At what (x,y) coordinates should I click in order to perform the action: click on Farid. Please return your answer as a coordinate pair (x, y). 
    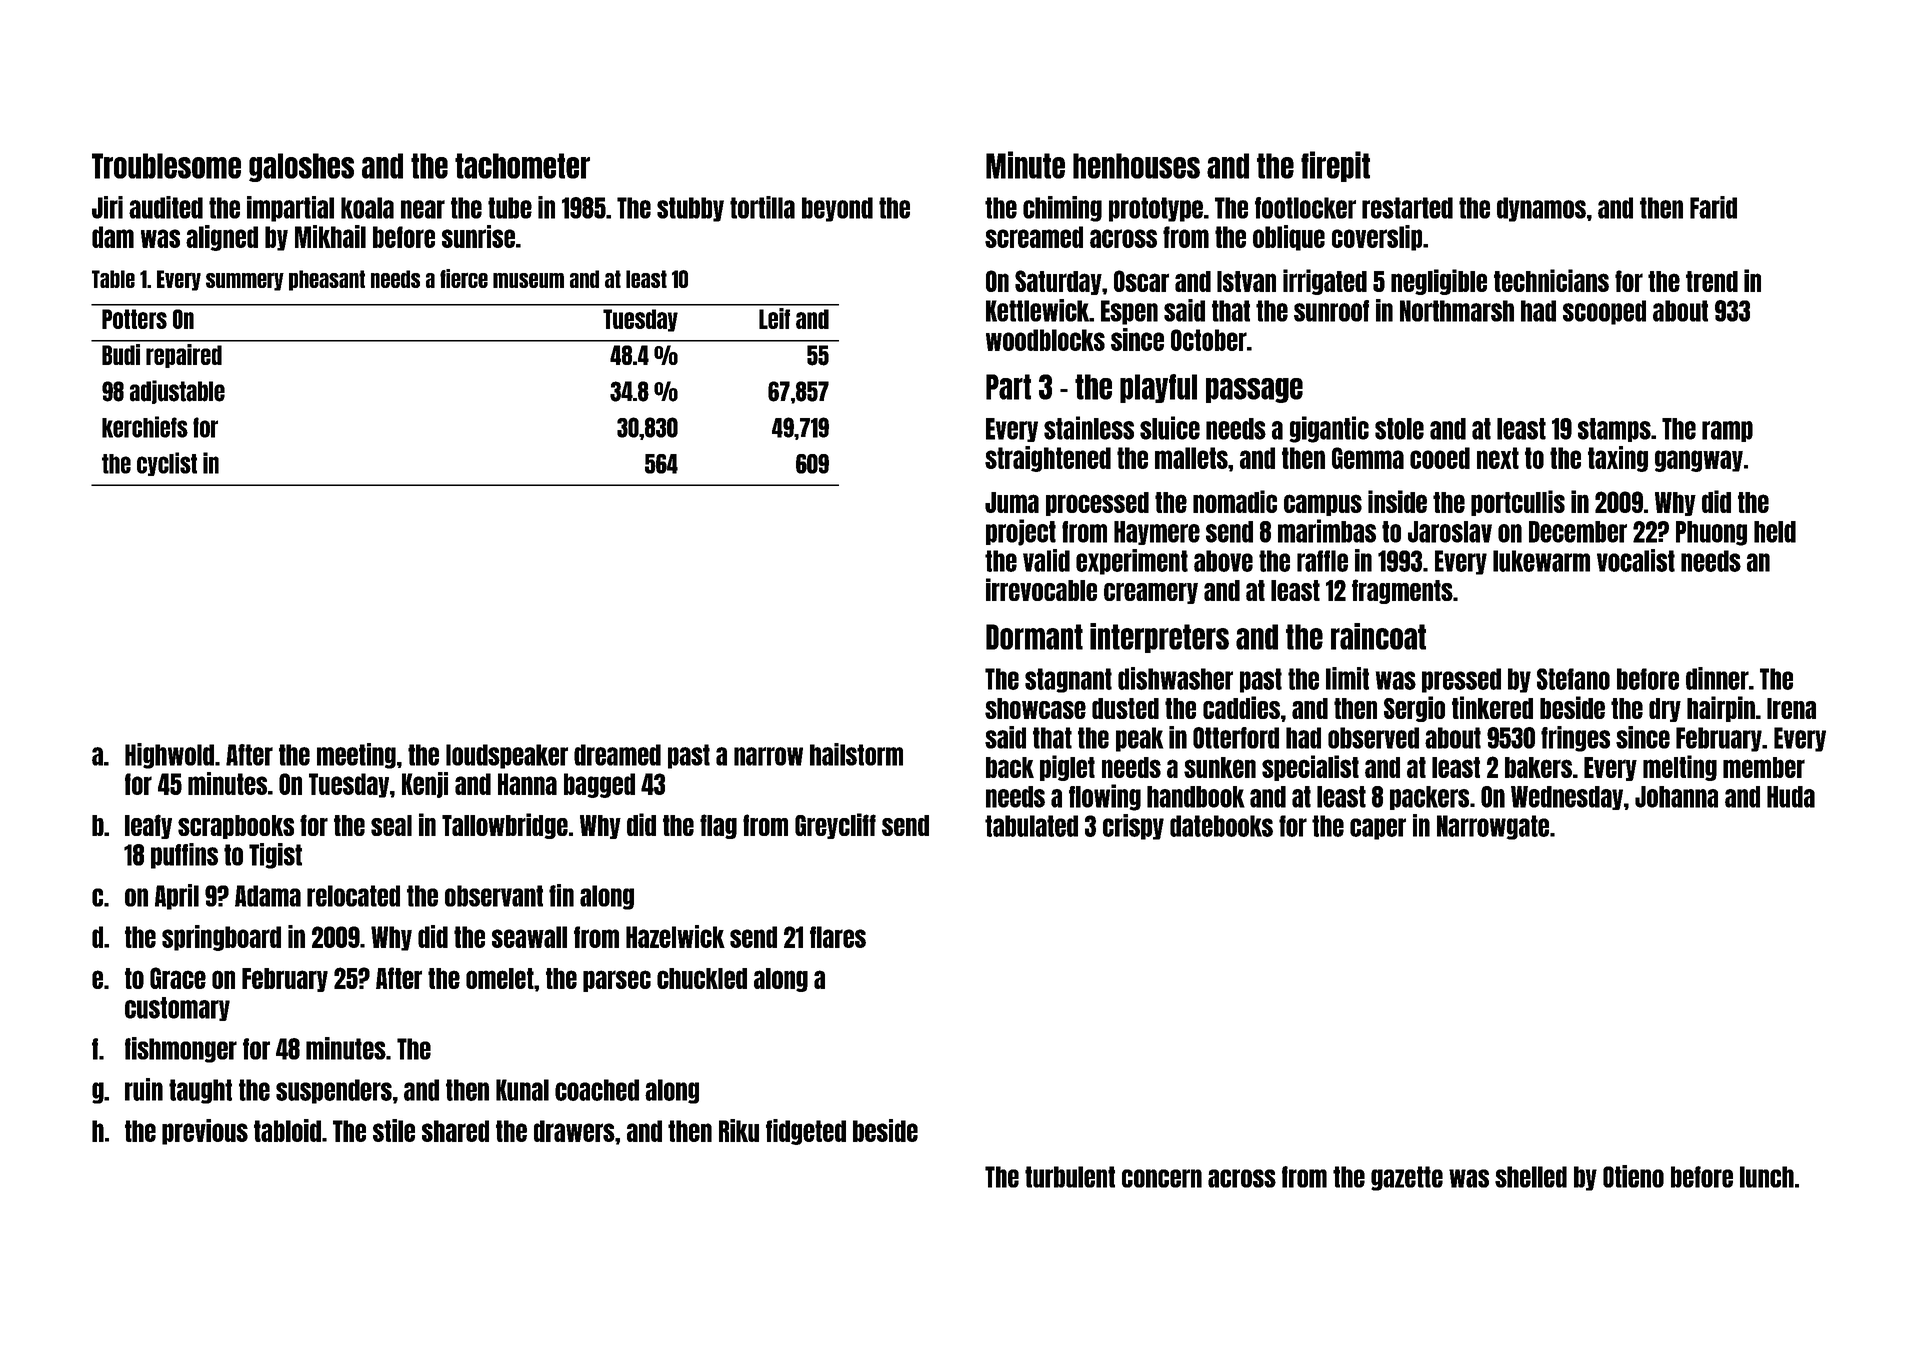
    Looking at the image, I should click on (1713, 207).
